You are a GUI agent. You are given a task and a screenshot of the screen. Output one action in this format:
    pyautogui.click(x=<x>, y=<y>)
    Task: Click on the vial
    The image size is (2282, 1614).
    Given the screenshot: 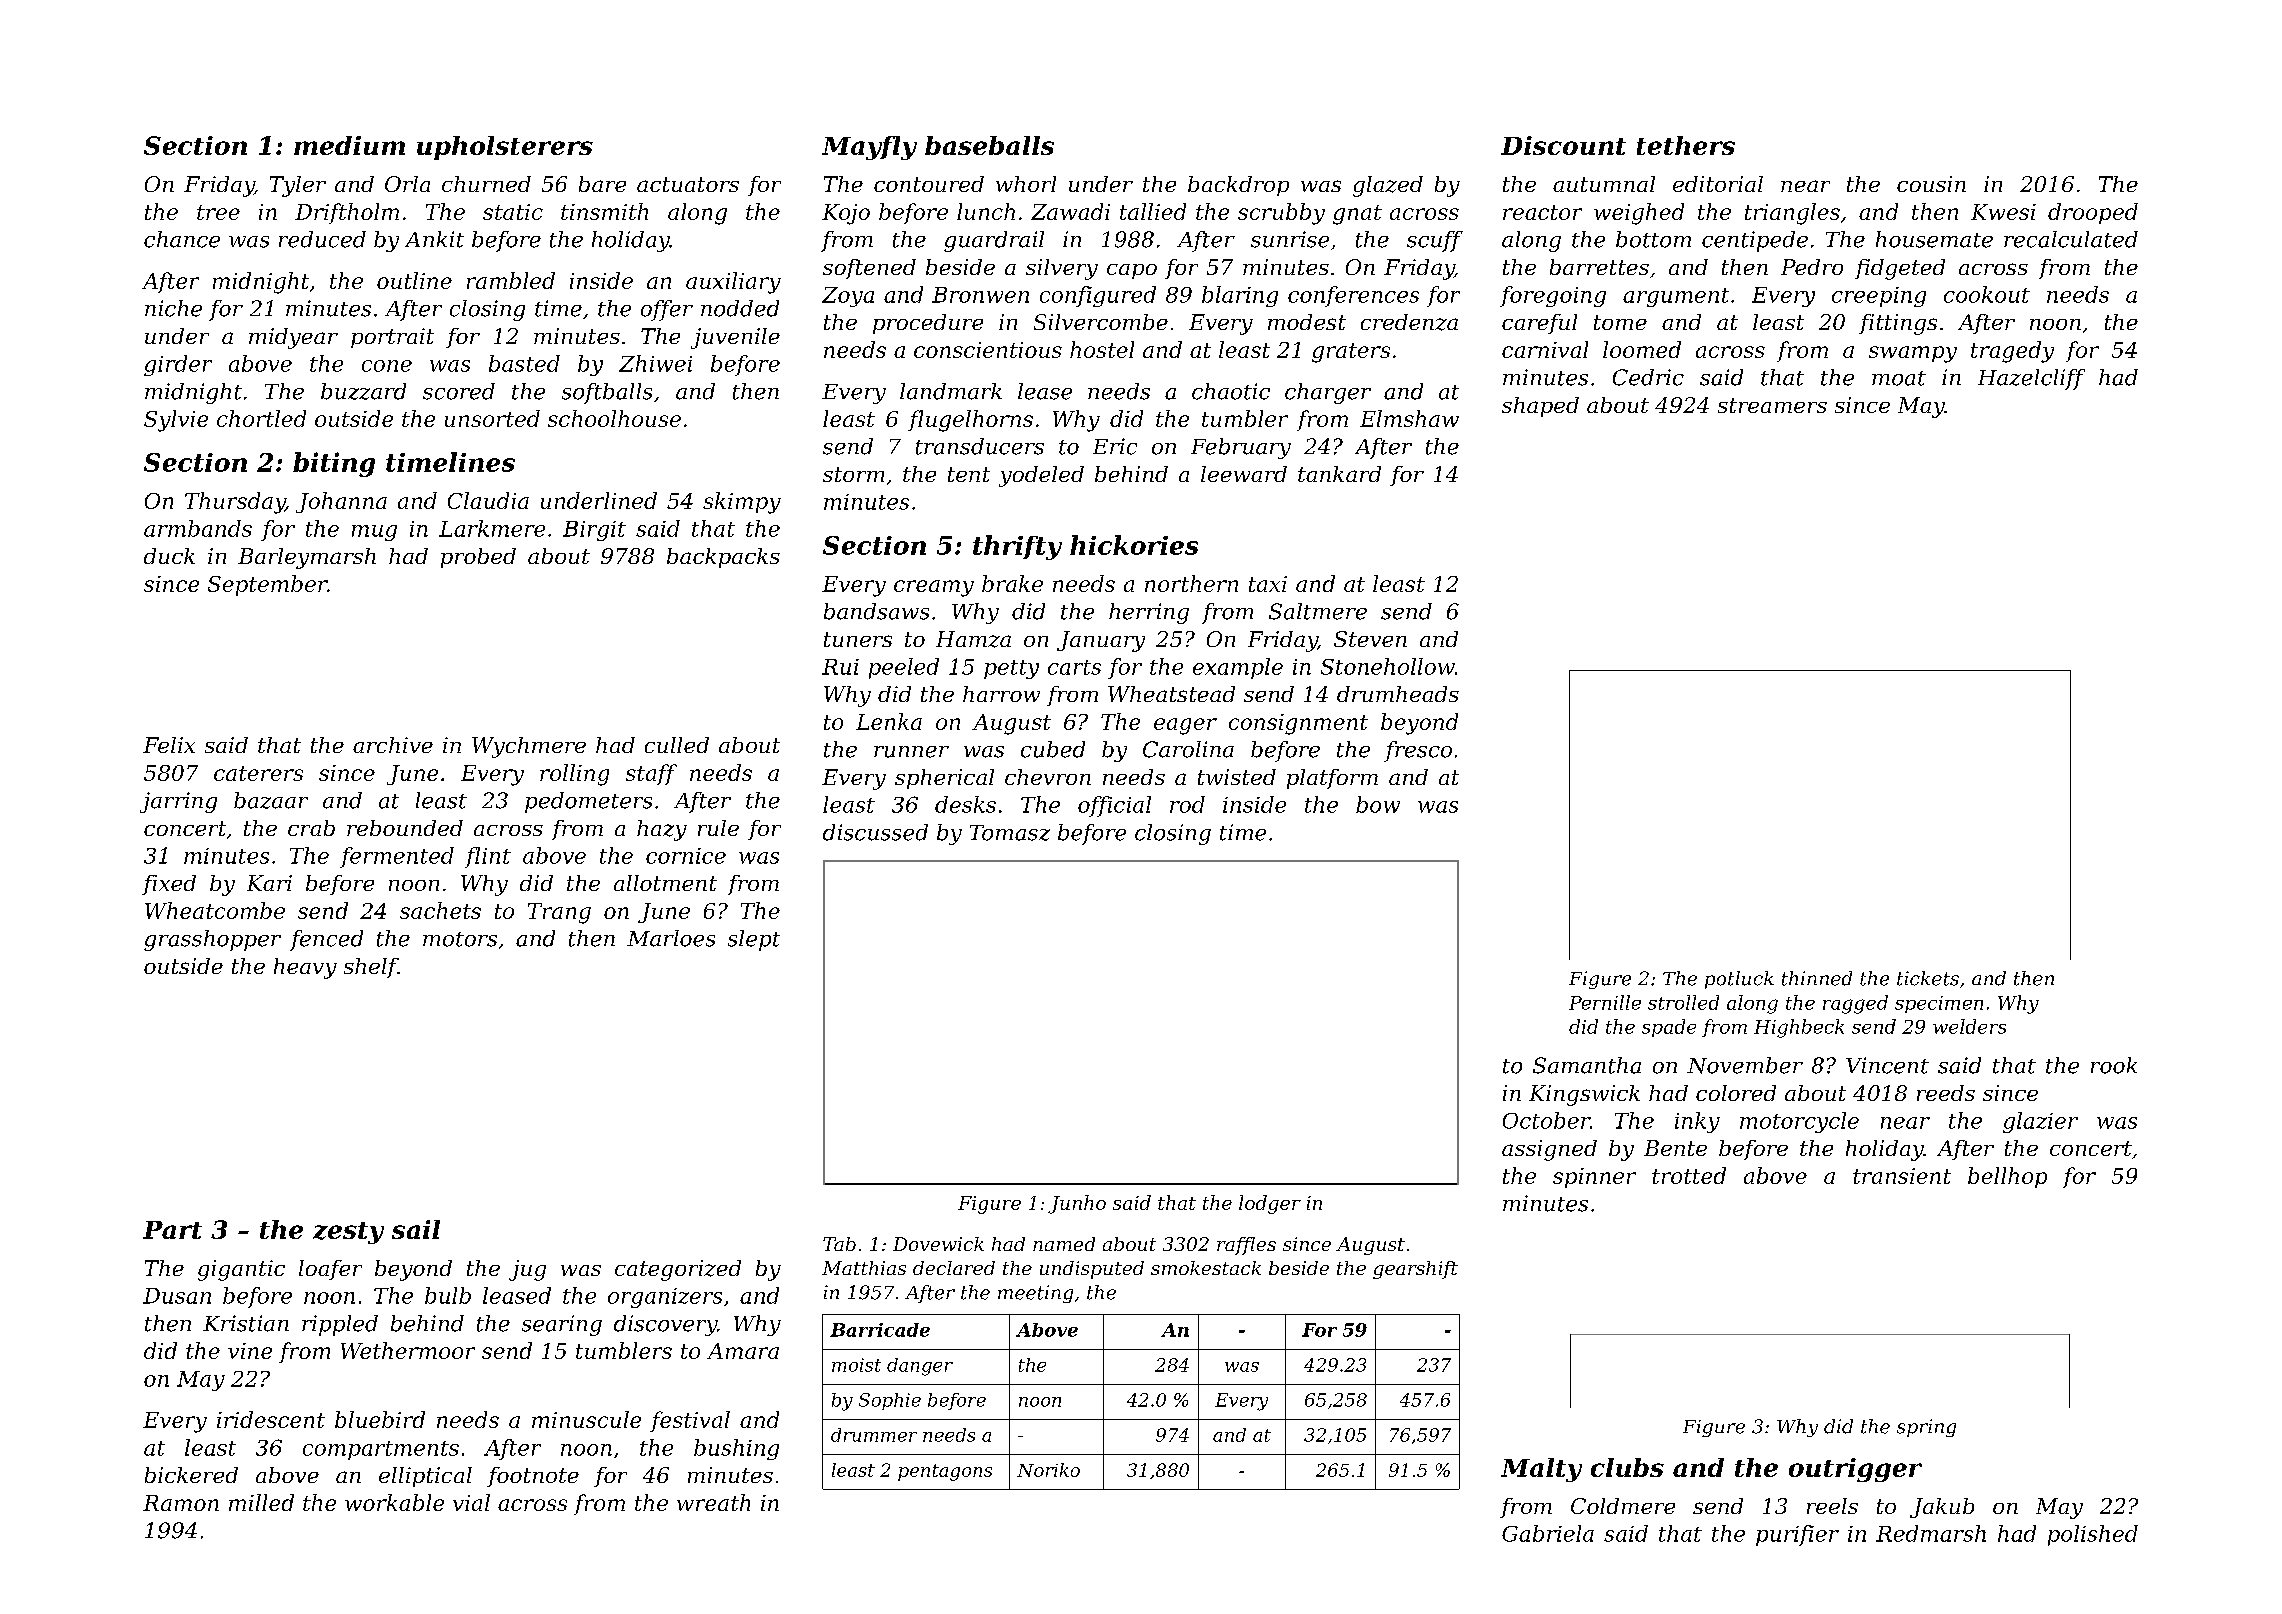 What is the action you would take?
    pyautogui.click(x=471, y=1502)
